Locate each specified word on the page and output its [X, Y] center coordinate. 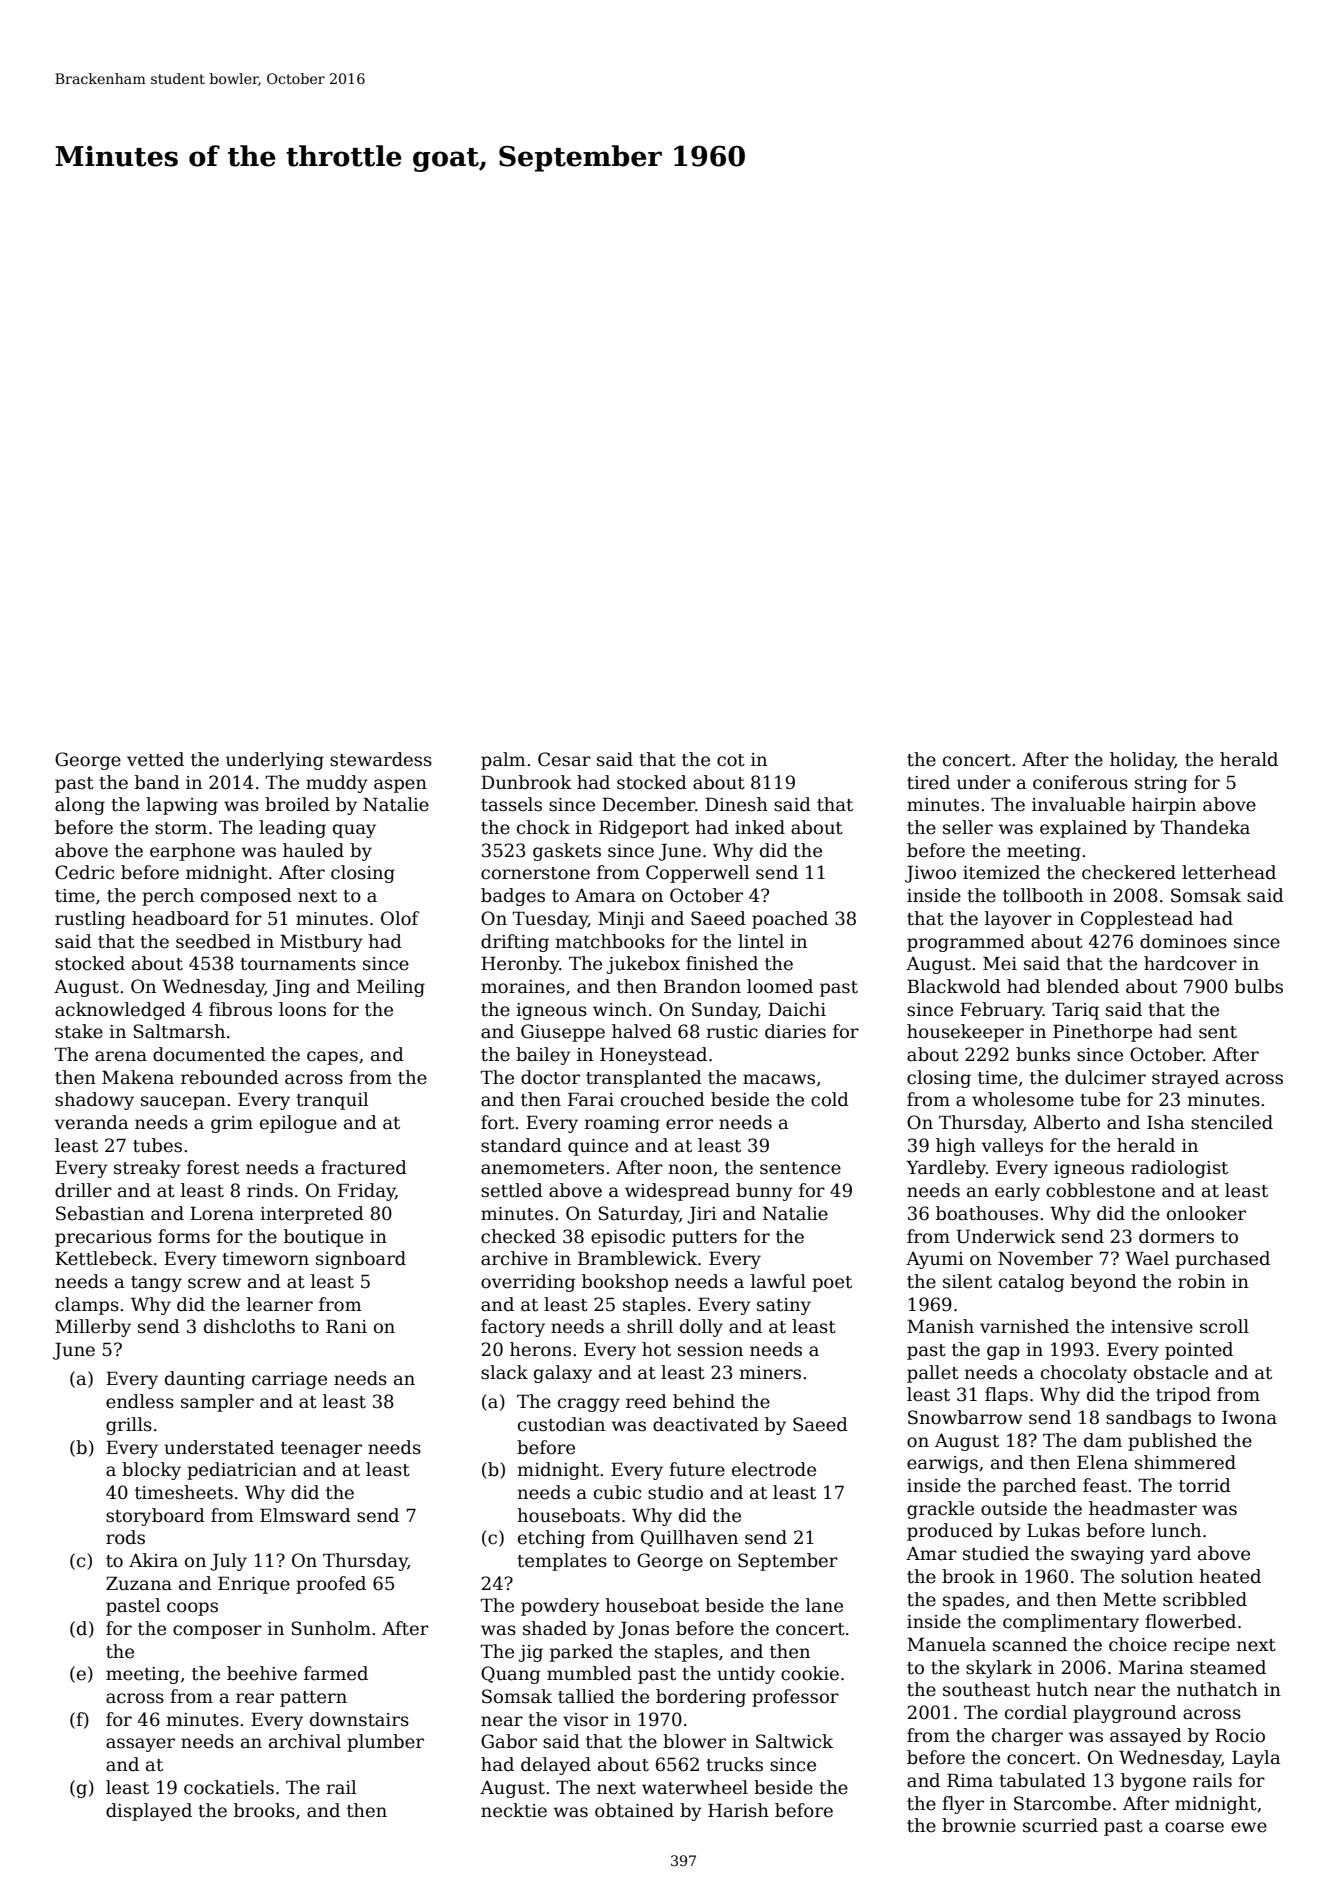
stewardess [381, 759]
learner [280, 1304]
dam [1103, 1440]
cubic [617, 1492]
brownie [979, 1825]
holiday [1142, 761]
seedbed [213, 941]
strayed [1185, 1079]
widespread [677, 1192]
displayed [149, 1812]
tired [928, 782]
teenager [321, 1450]
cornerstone [535, 873]
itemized [1001, 872]
